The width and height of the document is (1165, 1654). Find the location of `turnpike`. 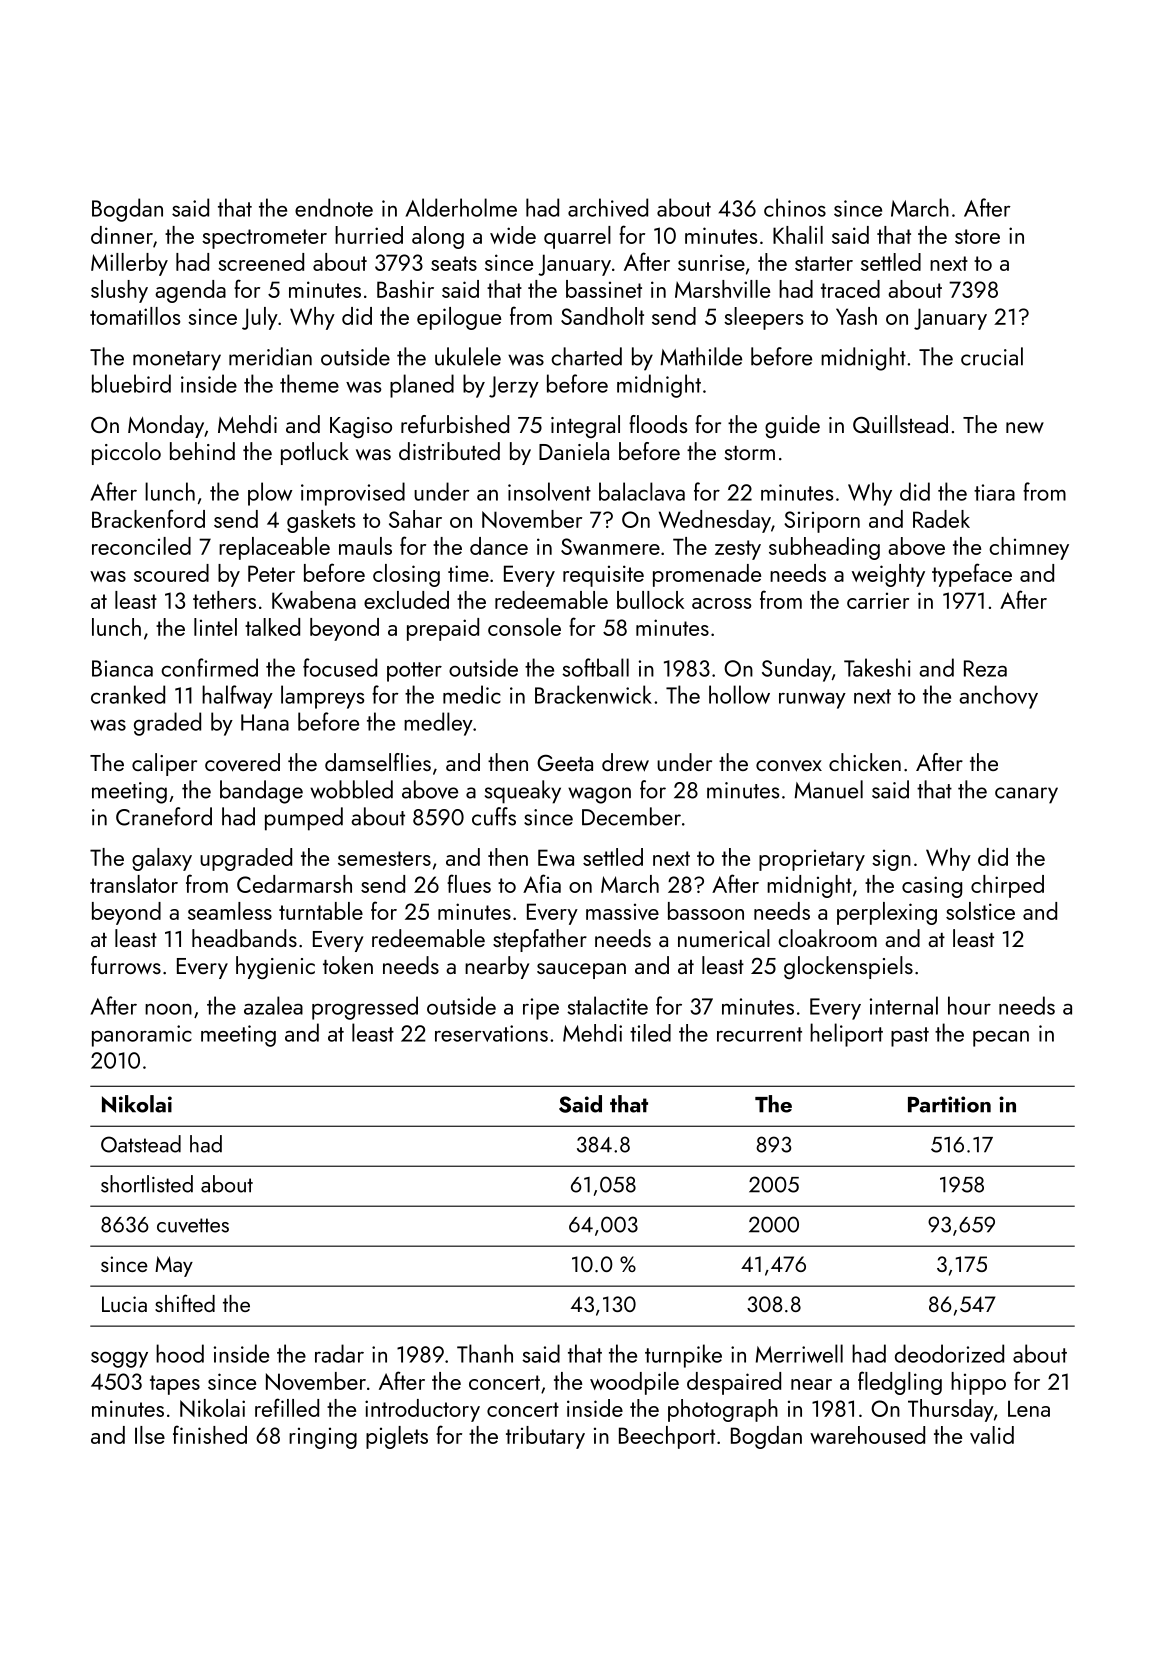

turnpike is located at coordinates (683, 1356).
